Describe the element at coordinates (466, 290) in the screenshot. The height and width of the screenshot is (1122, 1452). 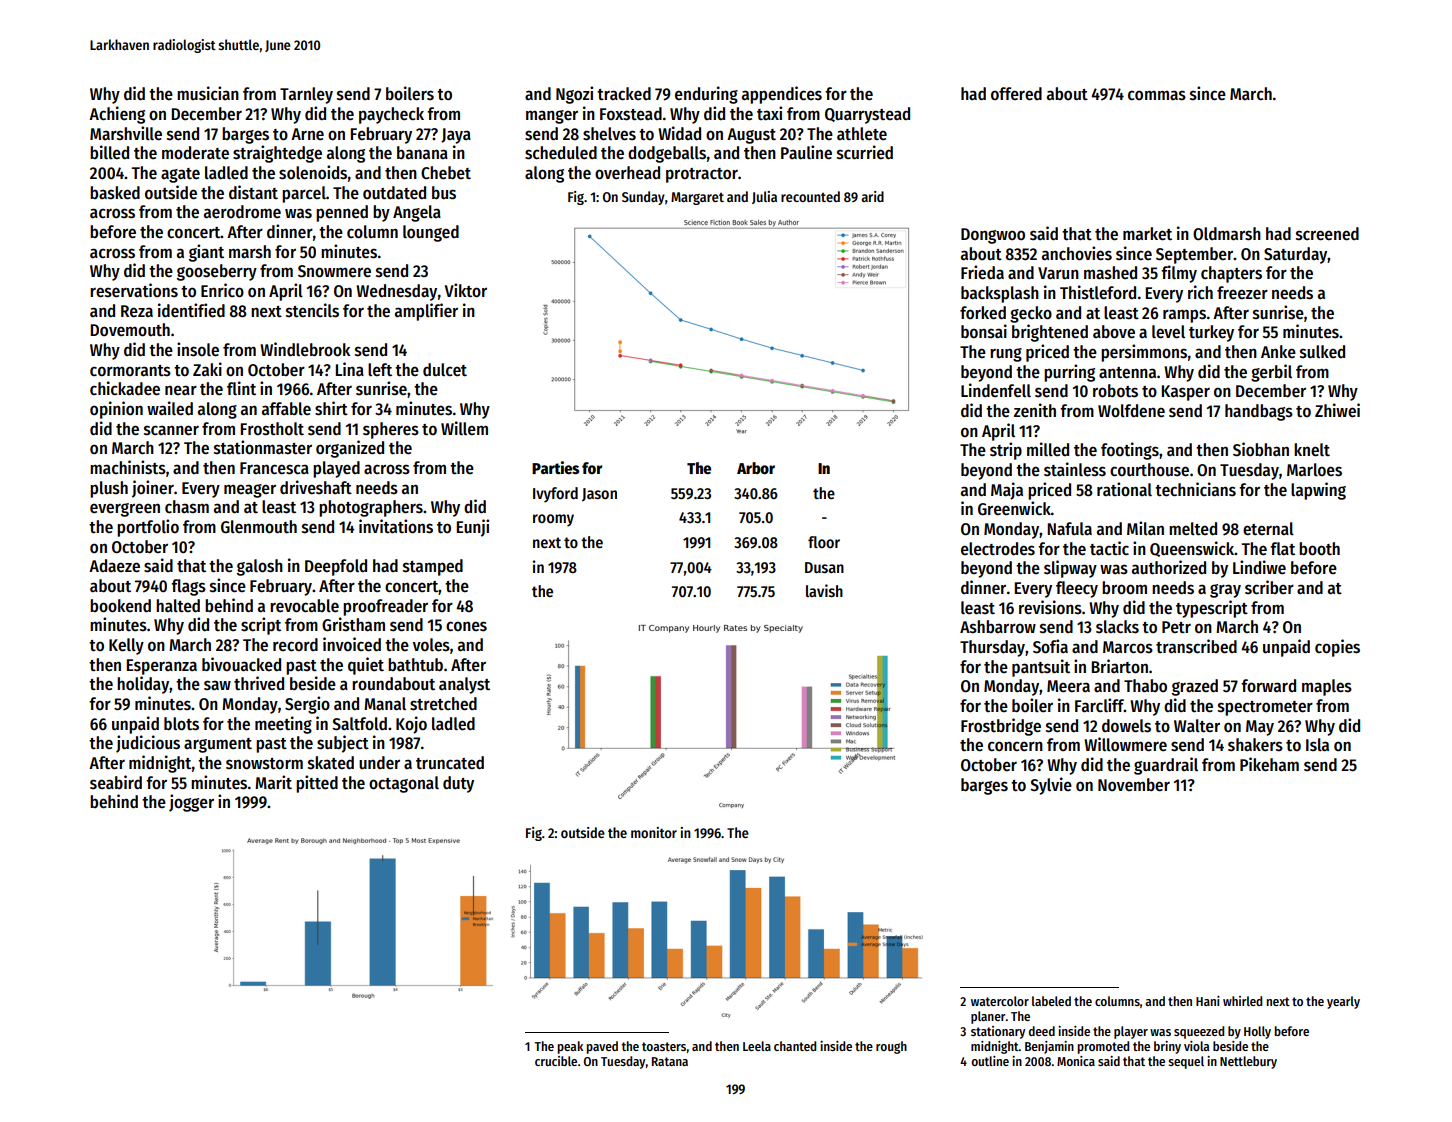
I see `Viktor` at that location.
